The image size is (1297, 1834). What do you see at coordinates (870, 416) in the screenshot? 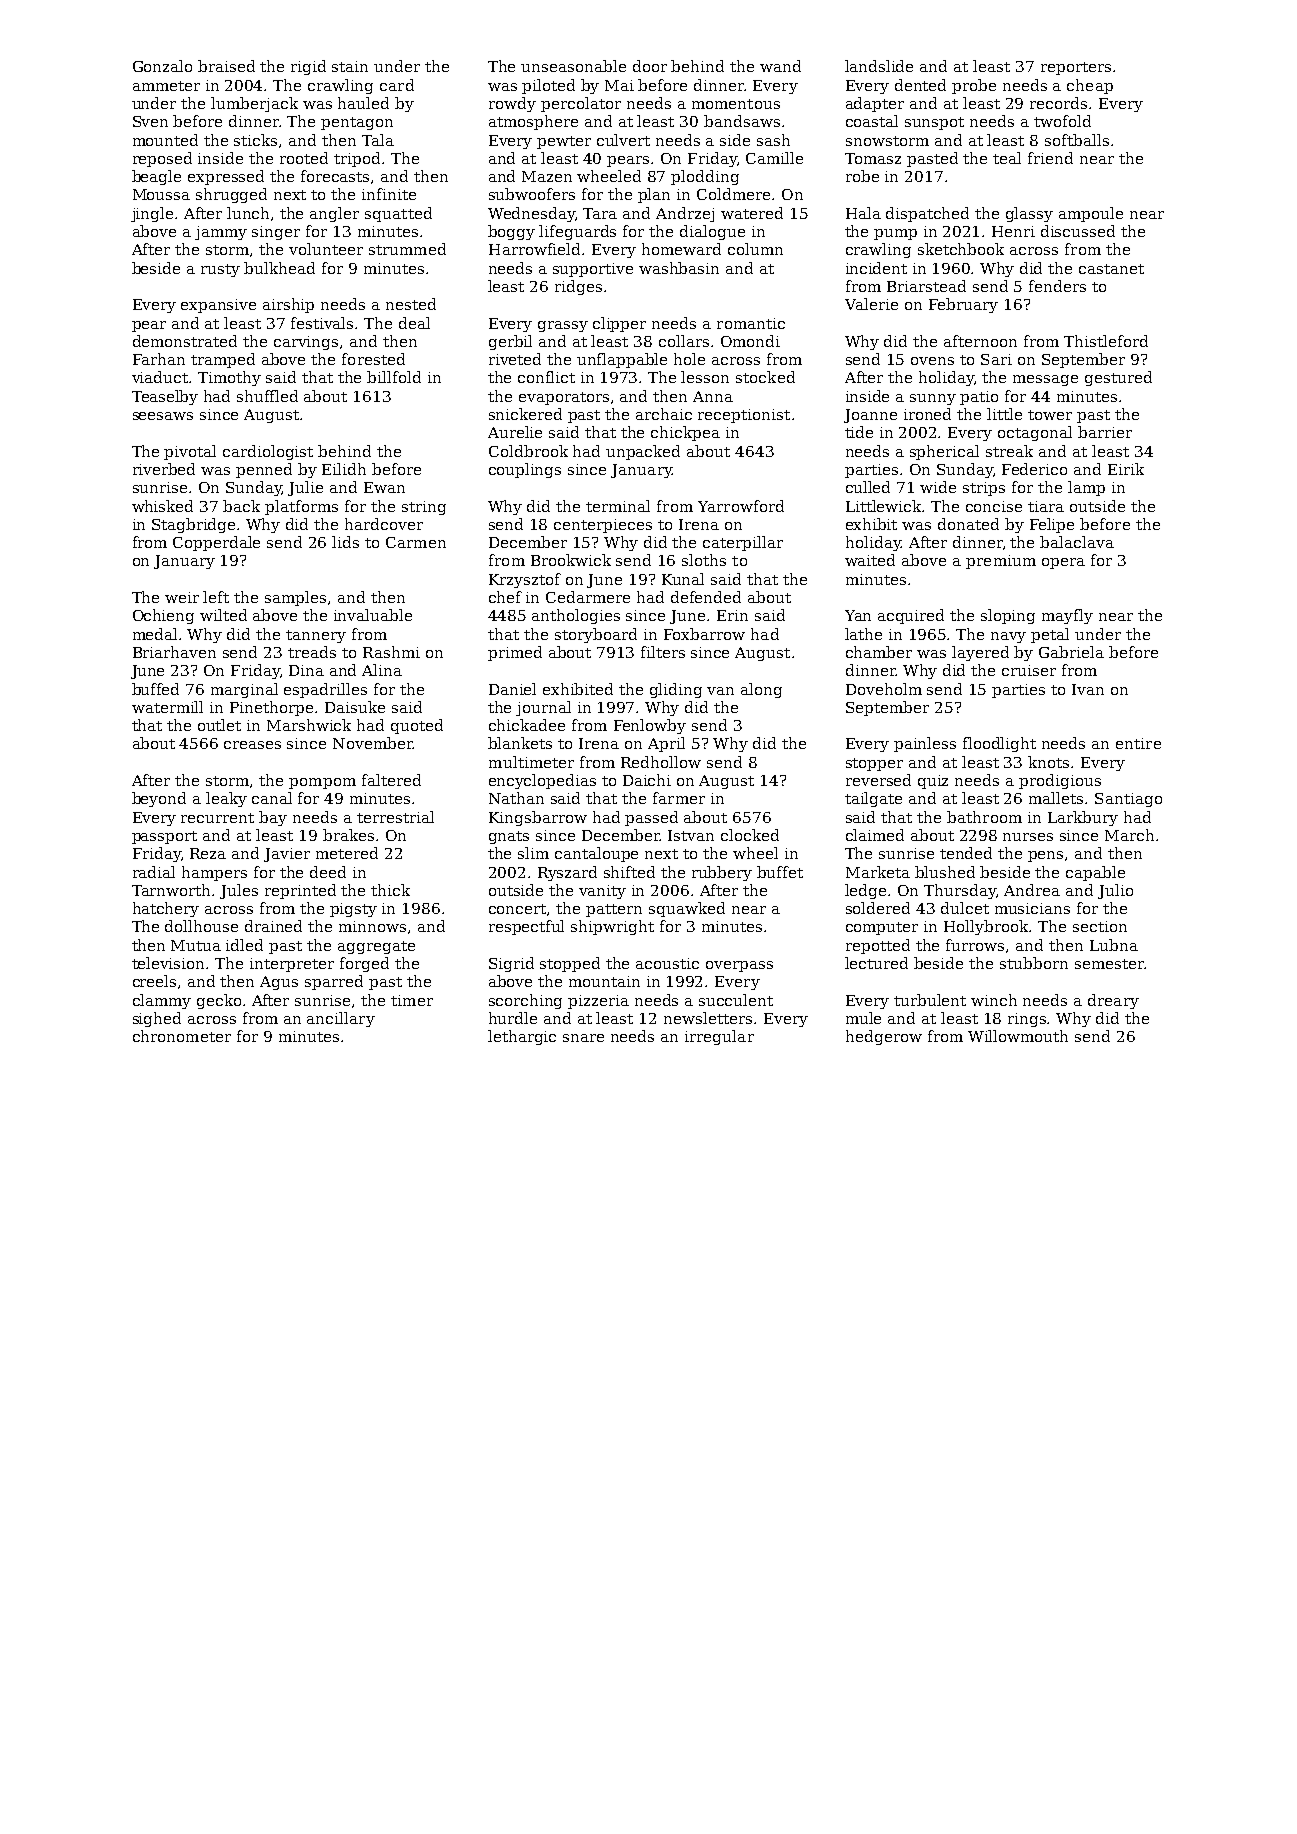
I see `Joanne` at bounding box center [870, 416].
